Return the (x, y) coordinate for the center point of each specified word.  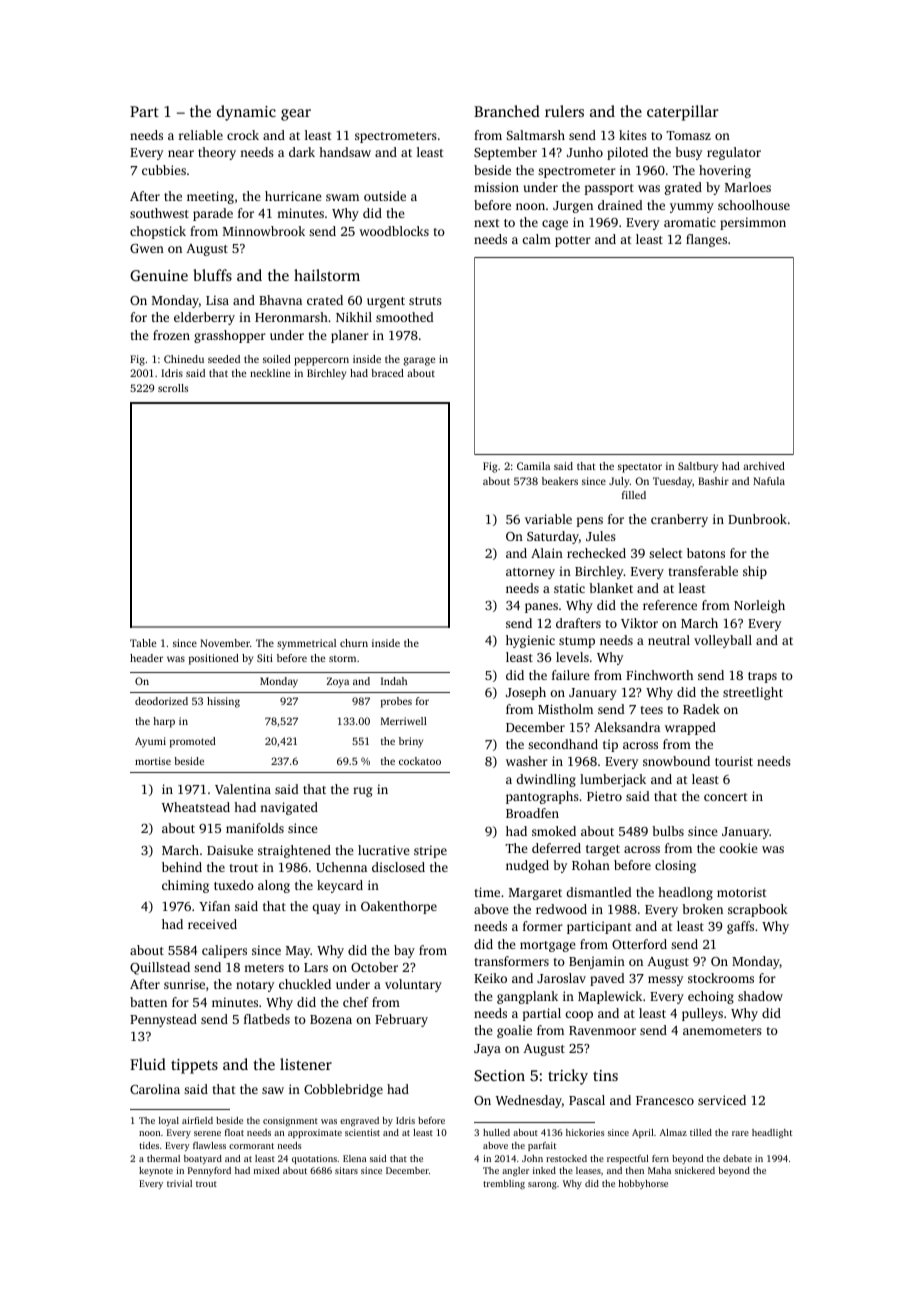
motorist (742, 892)
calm (536, 239)
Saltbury (698, 467)
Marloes (748, 187)
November (225, 643)
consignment (290, 1121)
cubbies (164, 170)
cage (555, 225)
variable (548, 519)
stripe (430, 851)
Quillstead (160, 968)
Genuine (159, 275)
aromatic (690, 222)
